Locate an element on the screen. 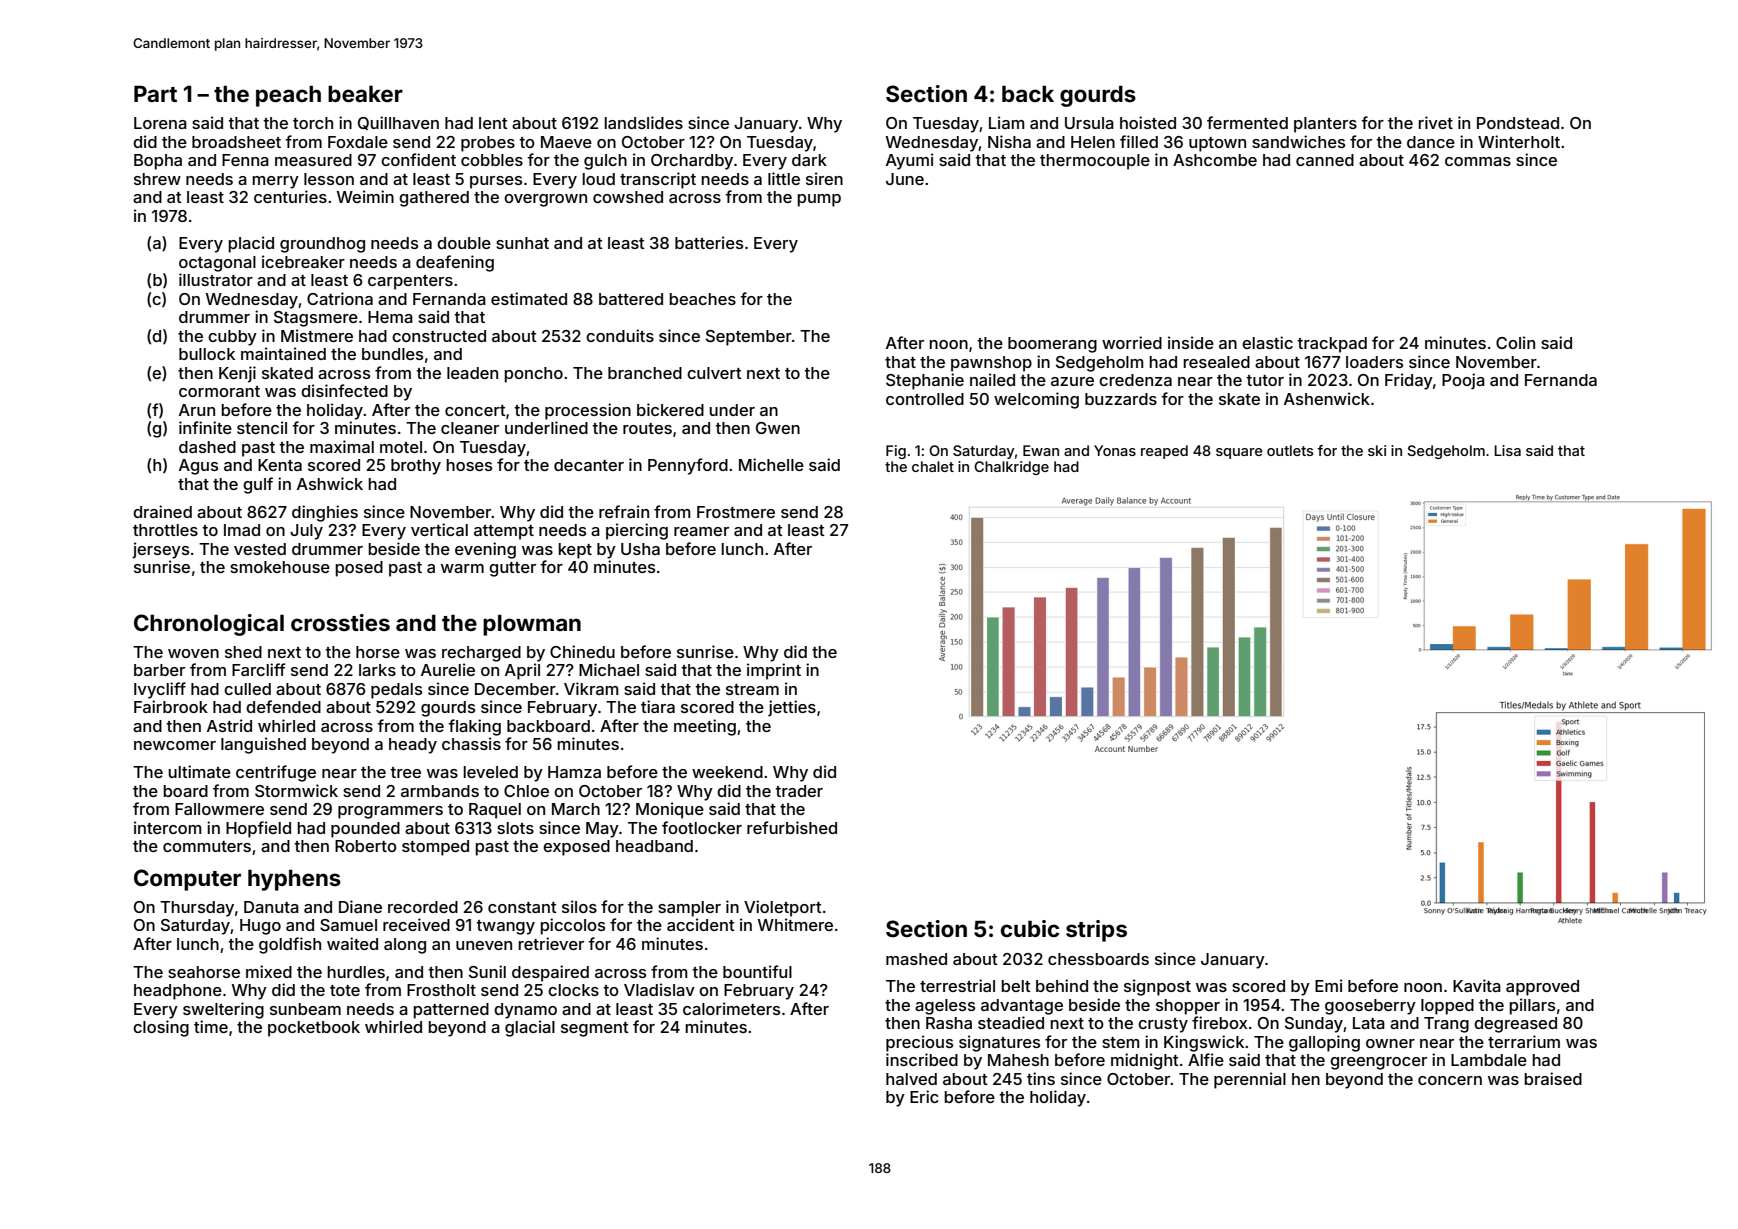 The height and width of the screenshot is (1229, 1738). Colin is located at coordinates (1515, 342).
